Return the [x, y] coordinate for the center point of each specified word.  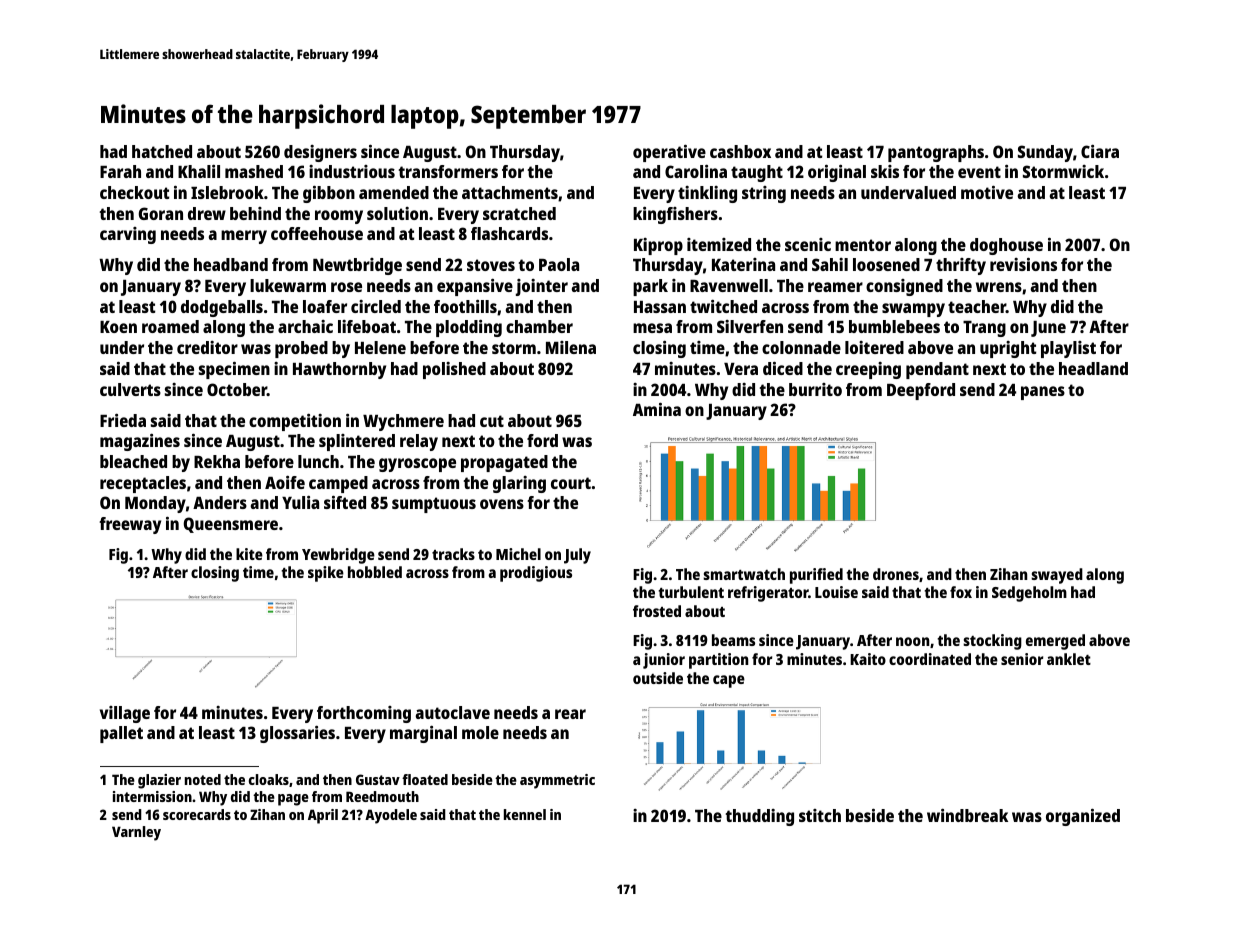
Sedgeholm [1029, 594]
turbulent [691, 592]
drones [896, 574]
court [571, 483]
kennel [525, 814]
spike [326, 574]
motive [987, 192]
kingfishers [675, 215]
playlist [1068, 349]
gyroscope [417, 465]
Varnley [136, 833]
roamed [170, 326]
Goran [161, 213]
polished [454, 370]
